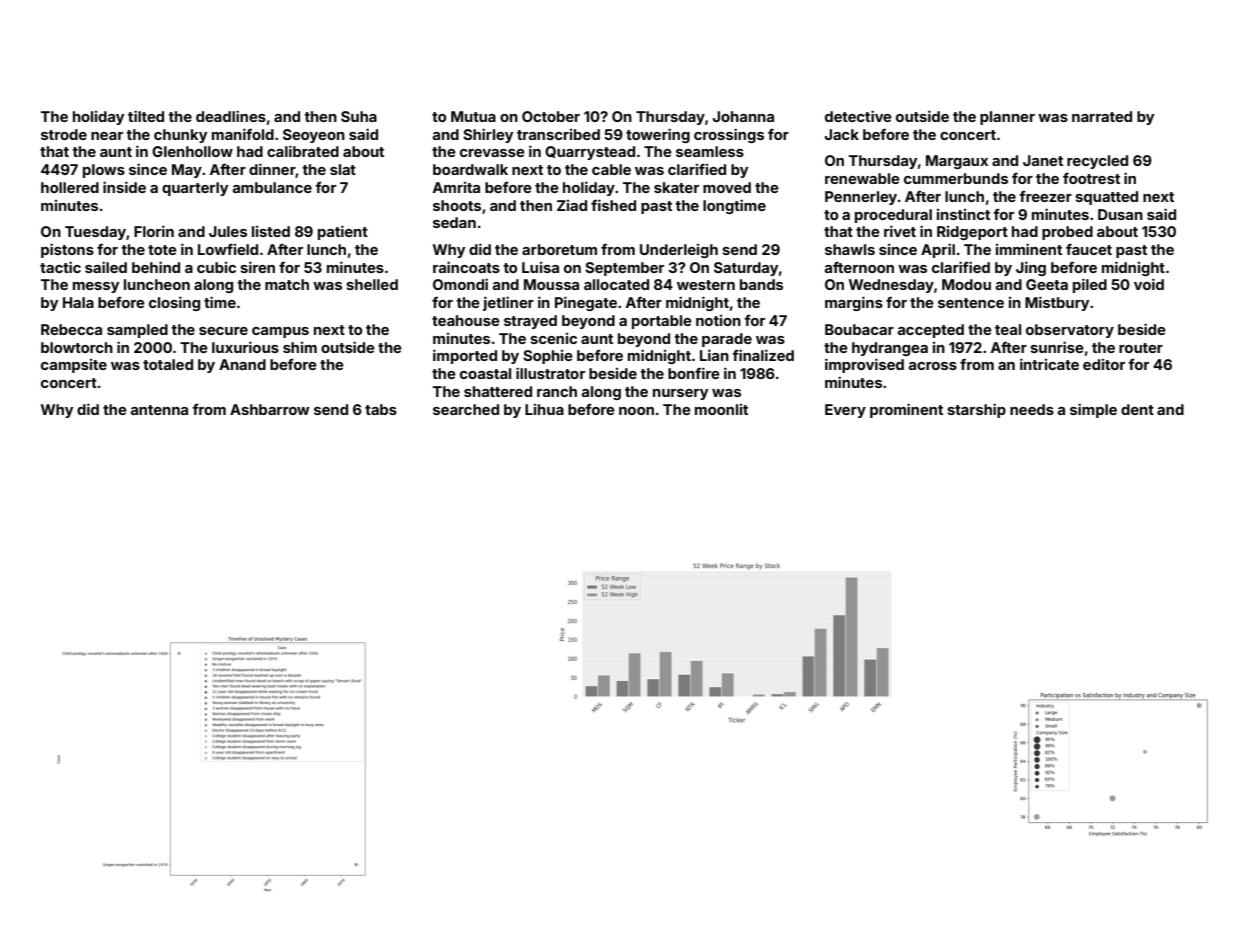 Image resolution: width=1233 pixels, height=952 pixels. What do you see at coordinates (544, 409) in the image?
I see `Lihua` at bounding box center [544, 409].
